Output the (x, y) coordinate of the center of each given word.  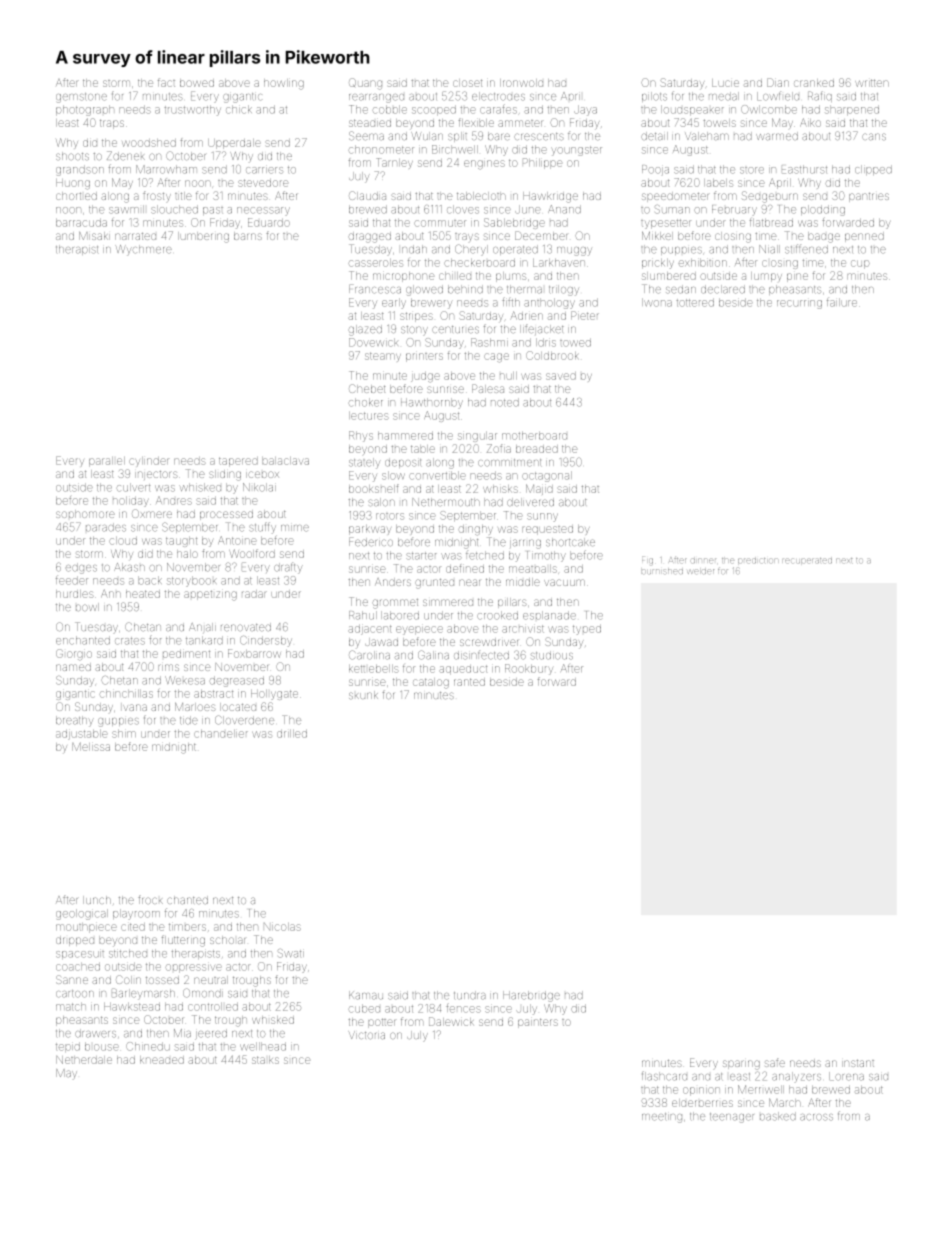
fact (166, 82)
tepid (68, 1047)
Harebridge (531, 996)
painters (538, 1023)
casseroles (376, 263)
